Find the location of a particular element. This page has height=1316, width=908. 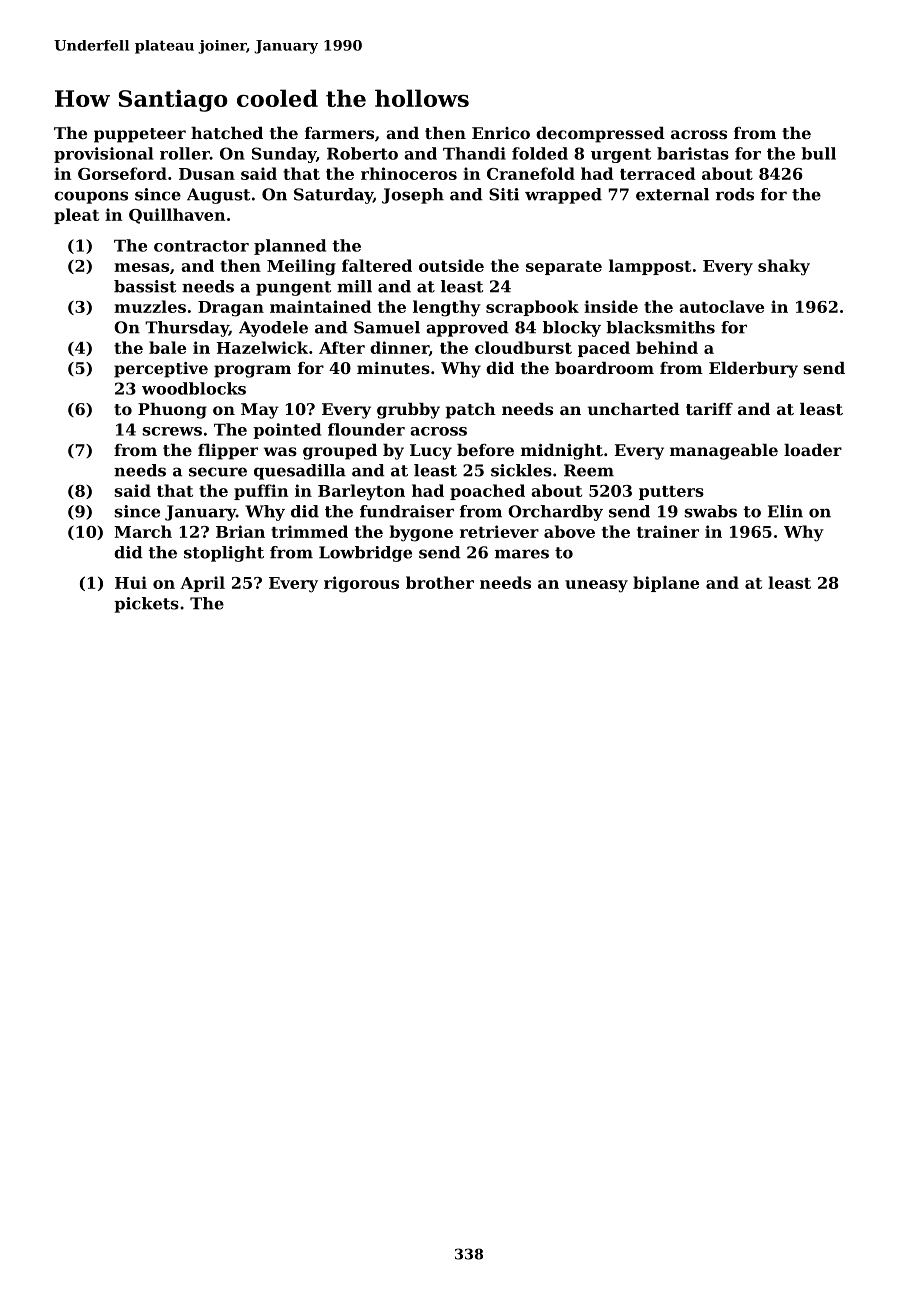

loader is located at coordinates (813, 450).
